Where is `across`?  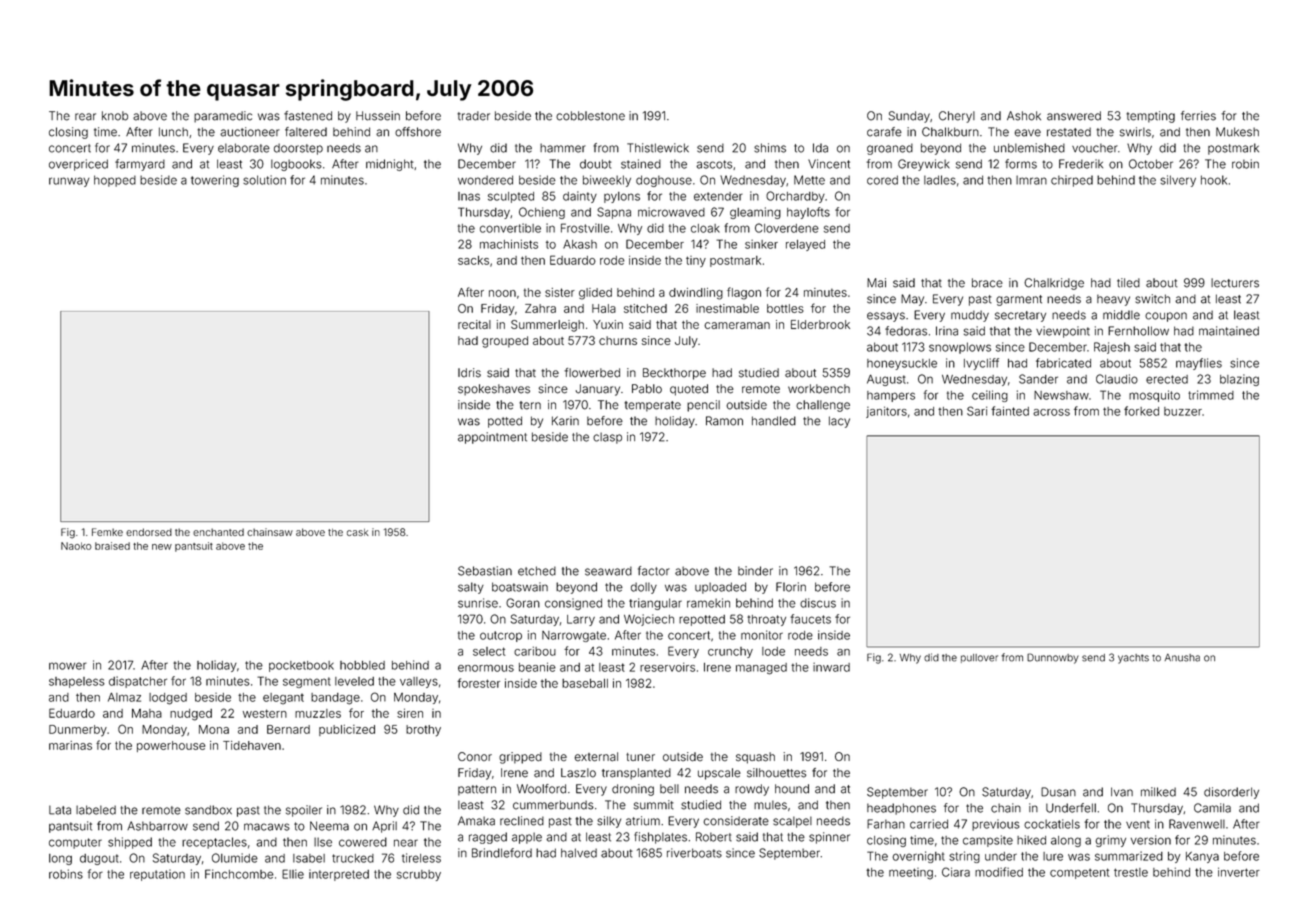
across is located at coordinates (1051, 412).
